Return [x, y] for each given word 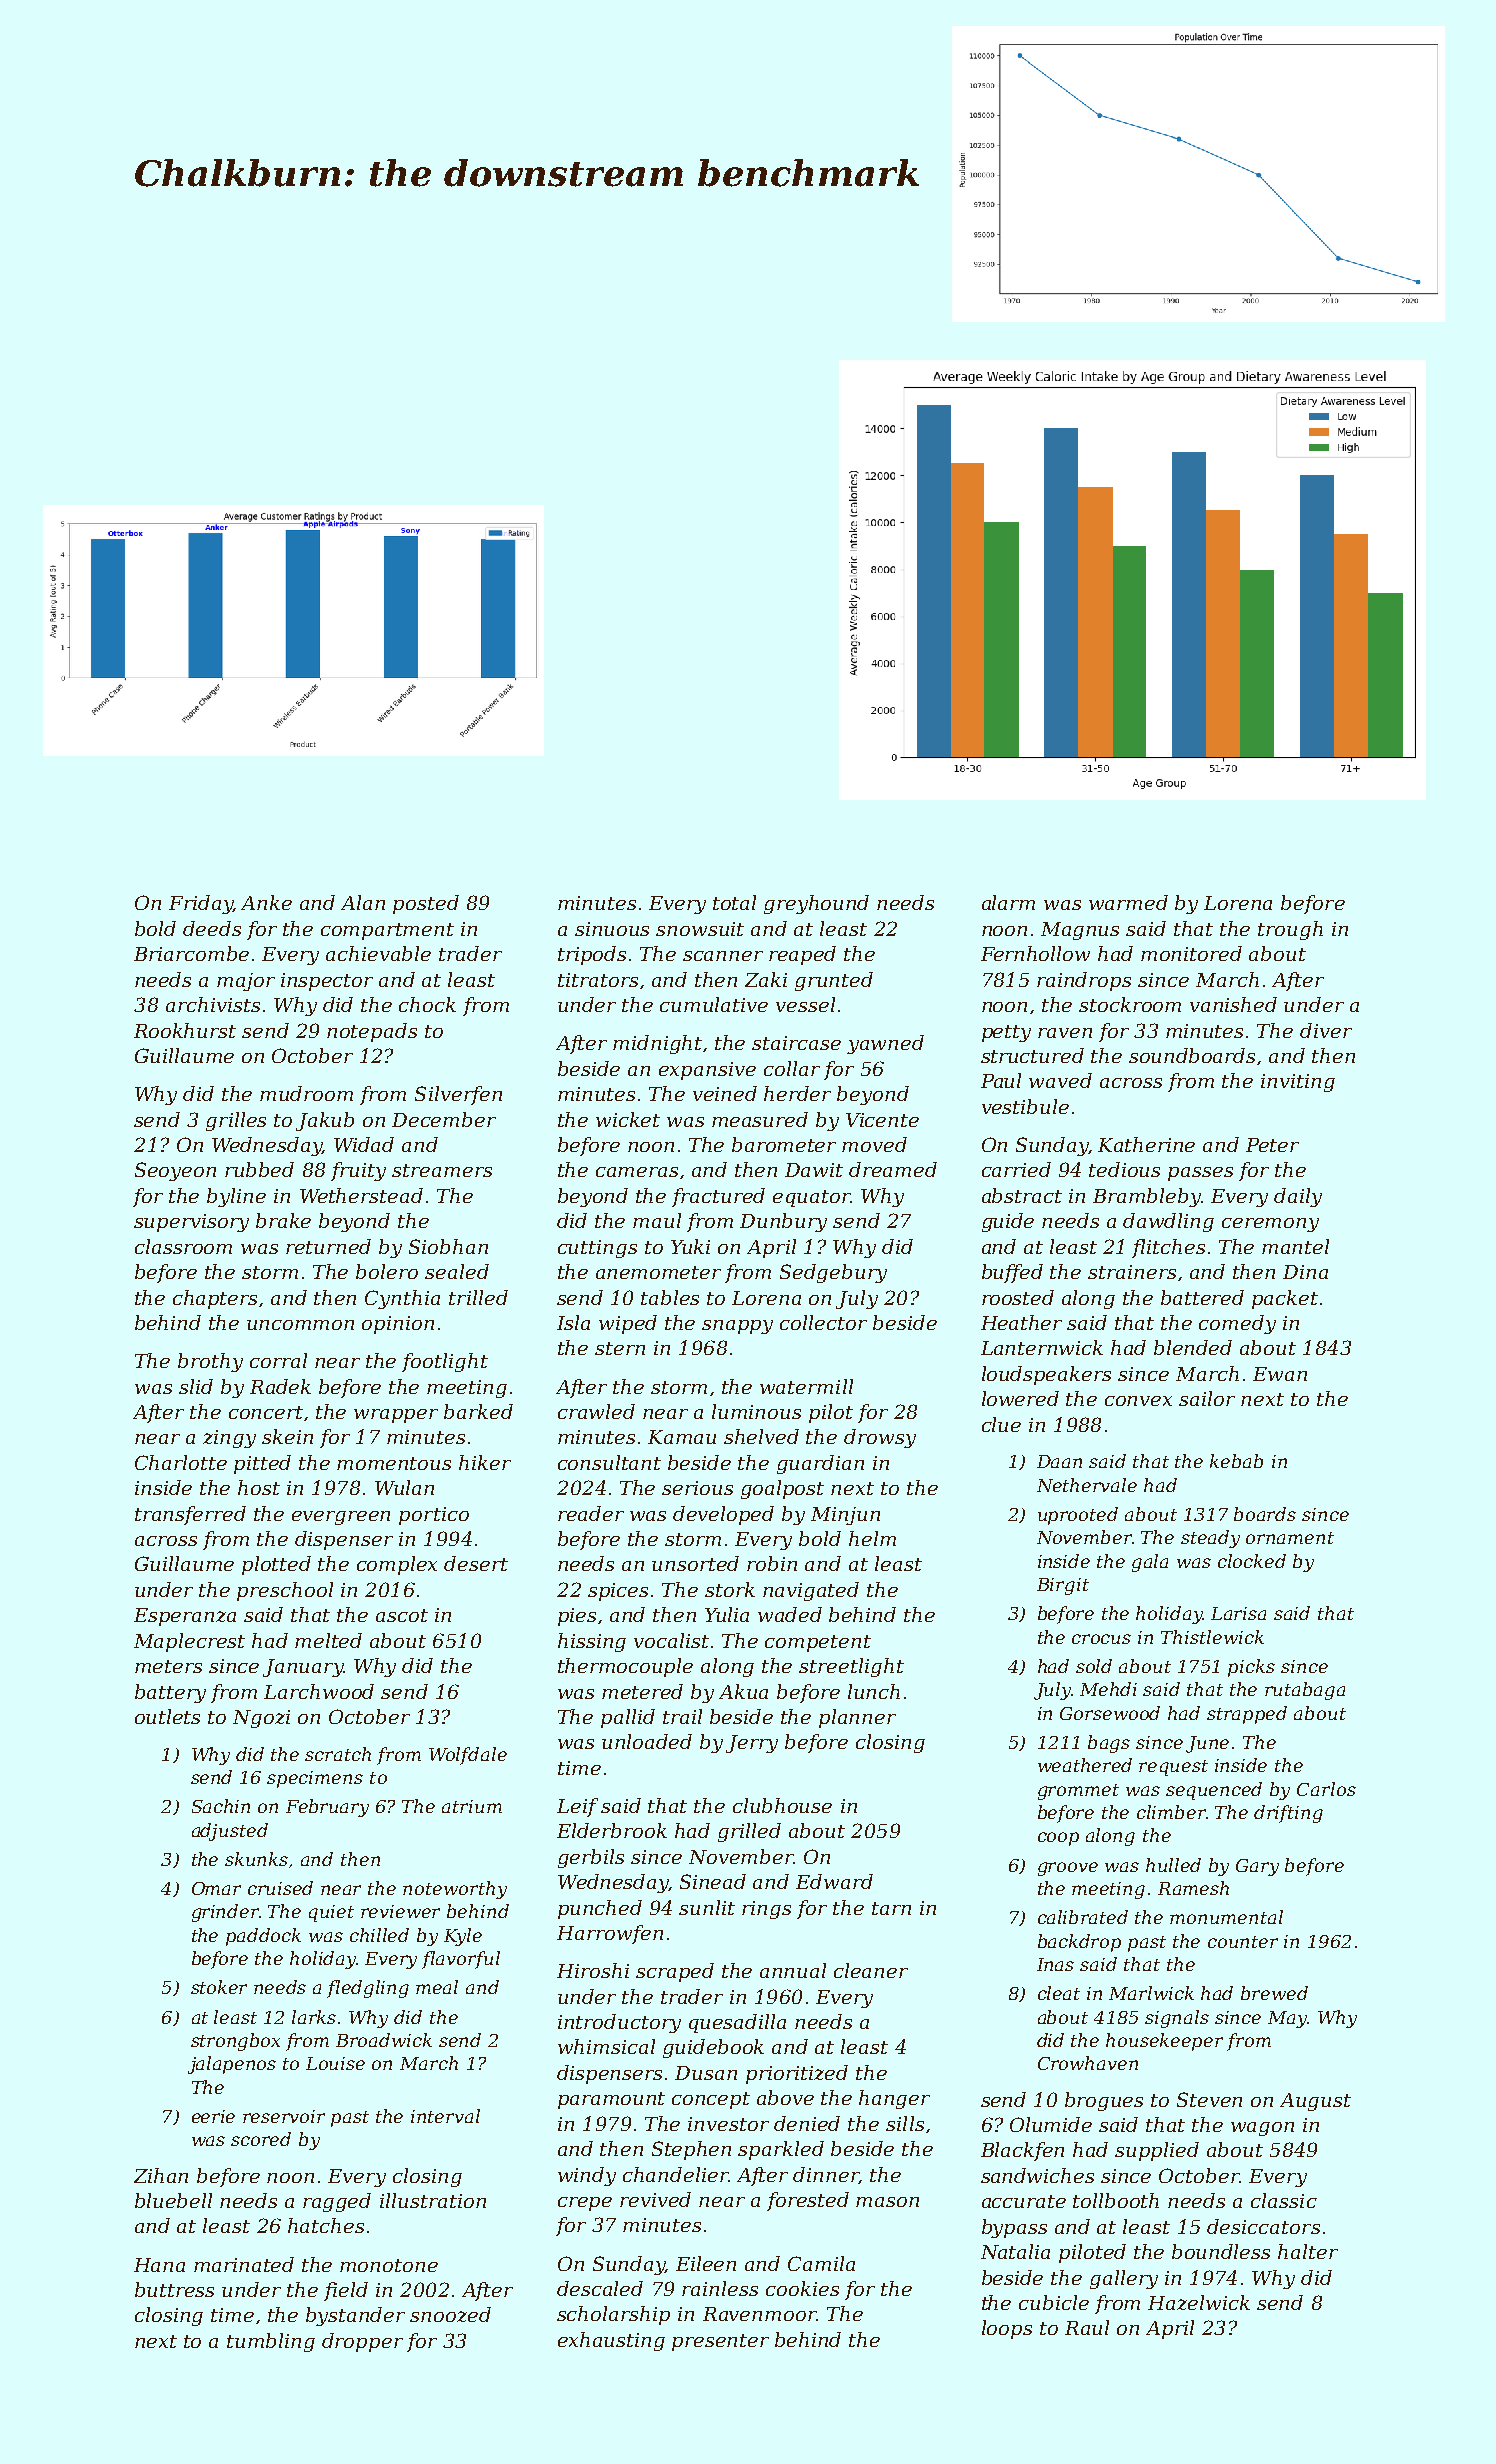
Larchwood [319, 1691]
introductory [619, 2023]
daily [1298, 1197]
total [734, 902]
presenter [720, 2342]
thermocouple [625, 1667]
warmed [1128, 902]
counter [1243, 1942]
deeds [212, 928]
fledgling [368, 1989]
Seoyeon [175, 1171]
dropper [362, 2342]
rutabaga [1305, 1691]
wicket [628, 1119]
